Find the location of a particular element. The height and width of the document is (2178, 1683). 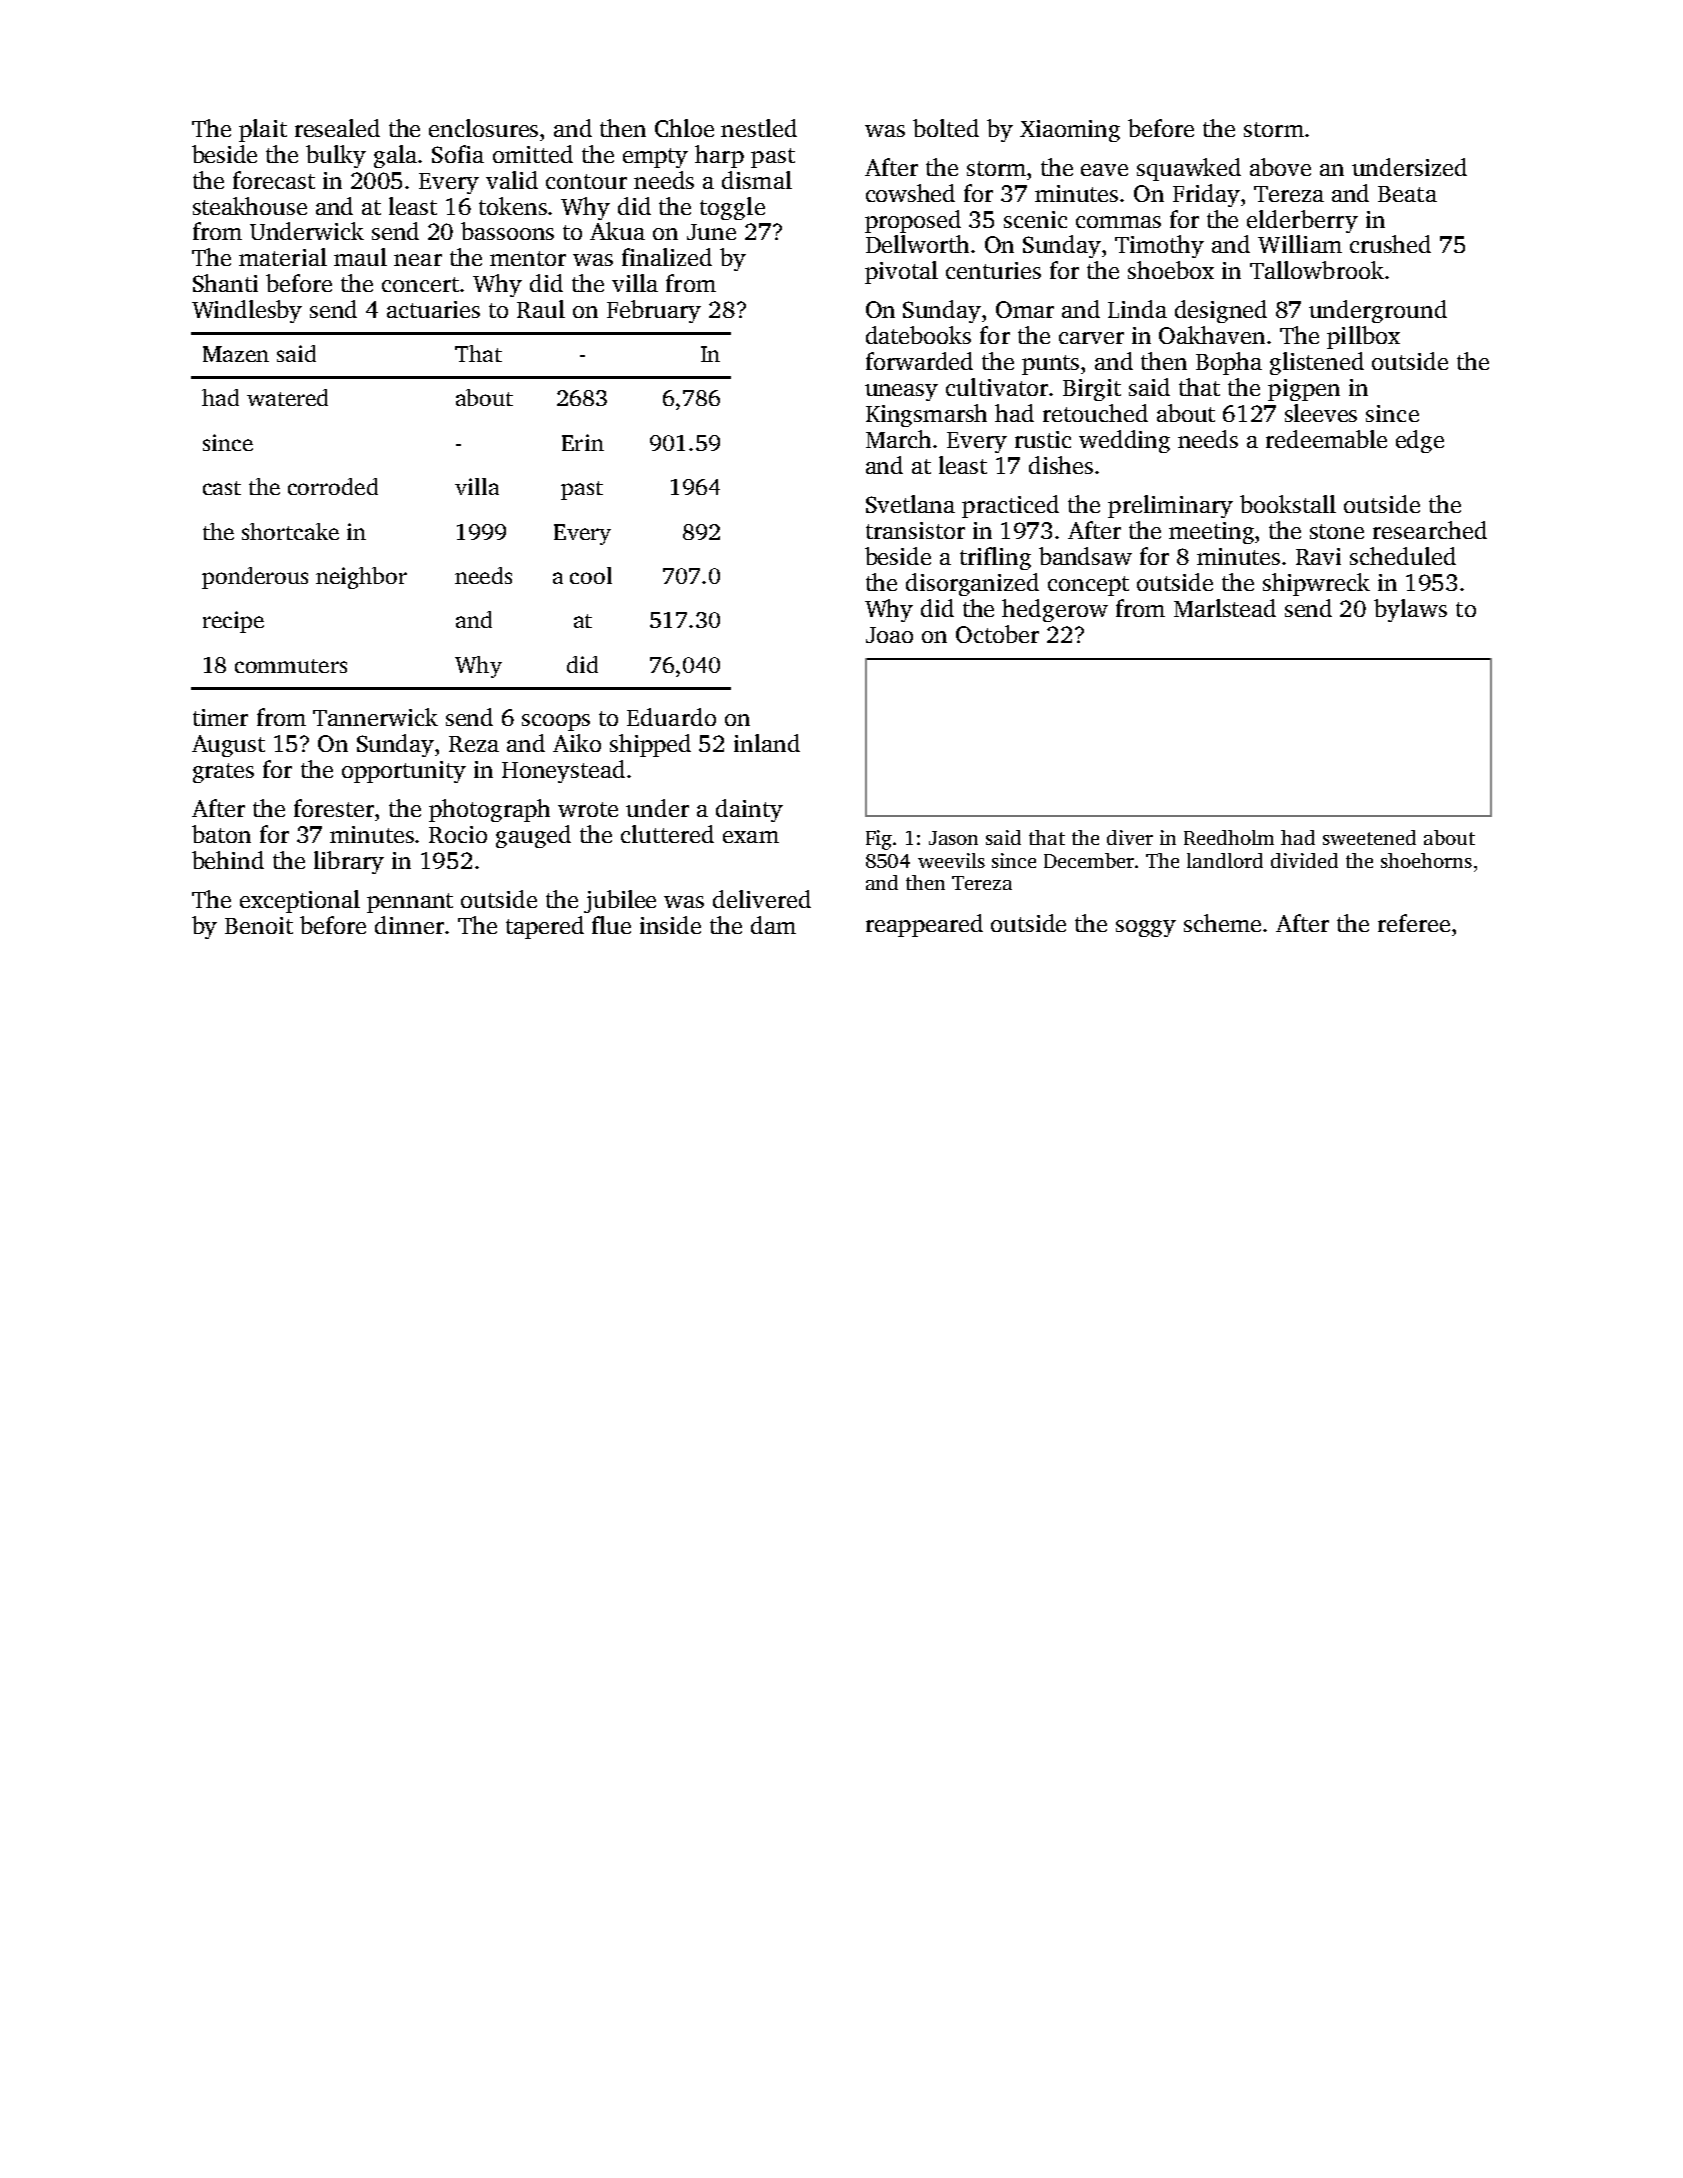

Benoit is located at coordinates (259, 925).
